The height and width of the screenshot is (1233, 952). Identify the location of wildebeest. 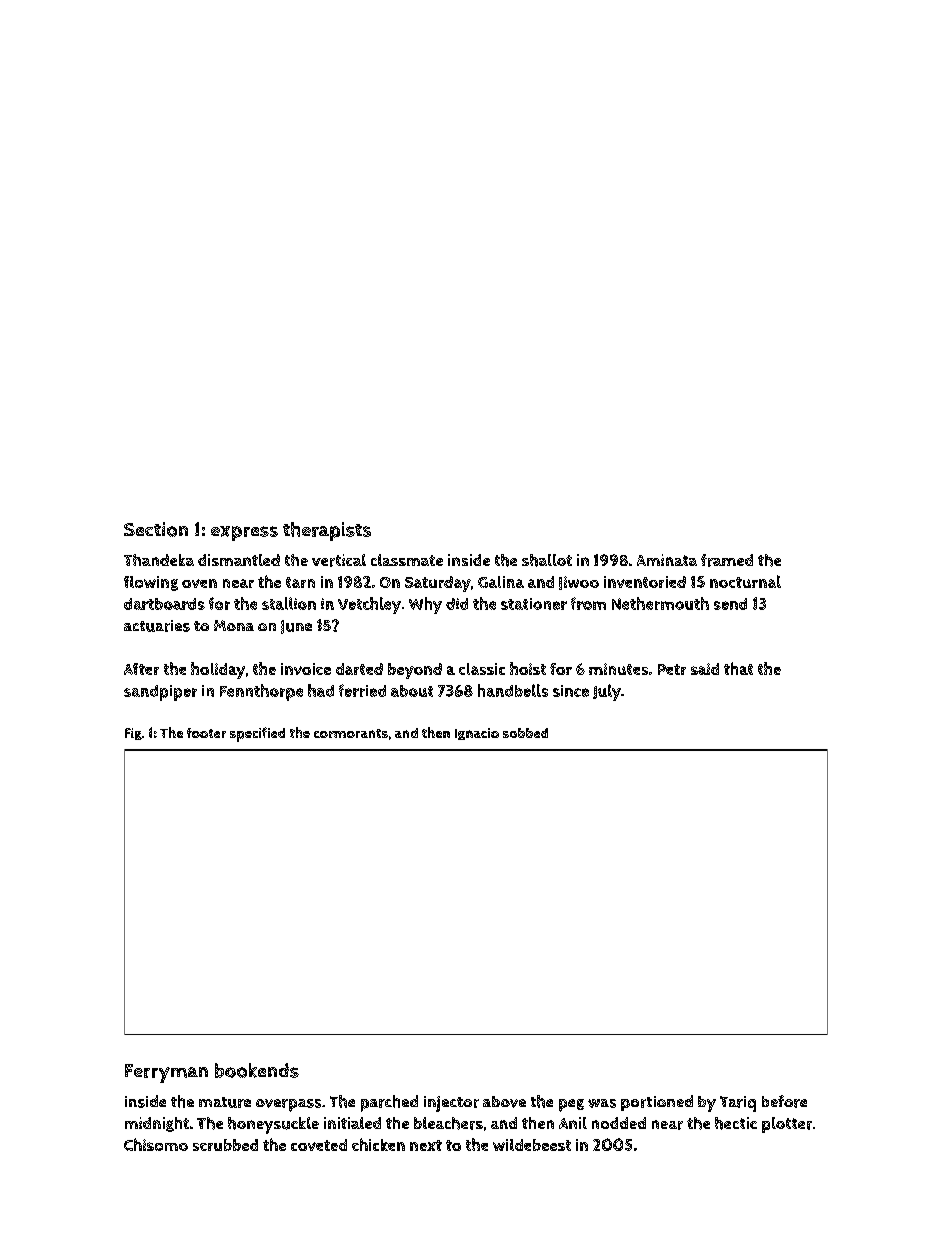
(532, 1145).
